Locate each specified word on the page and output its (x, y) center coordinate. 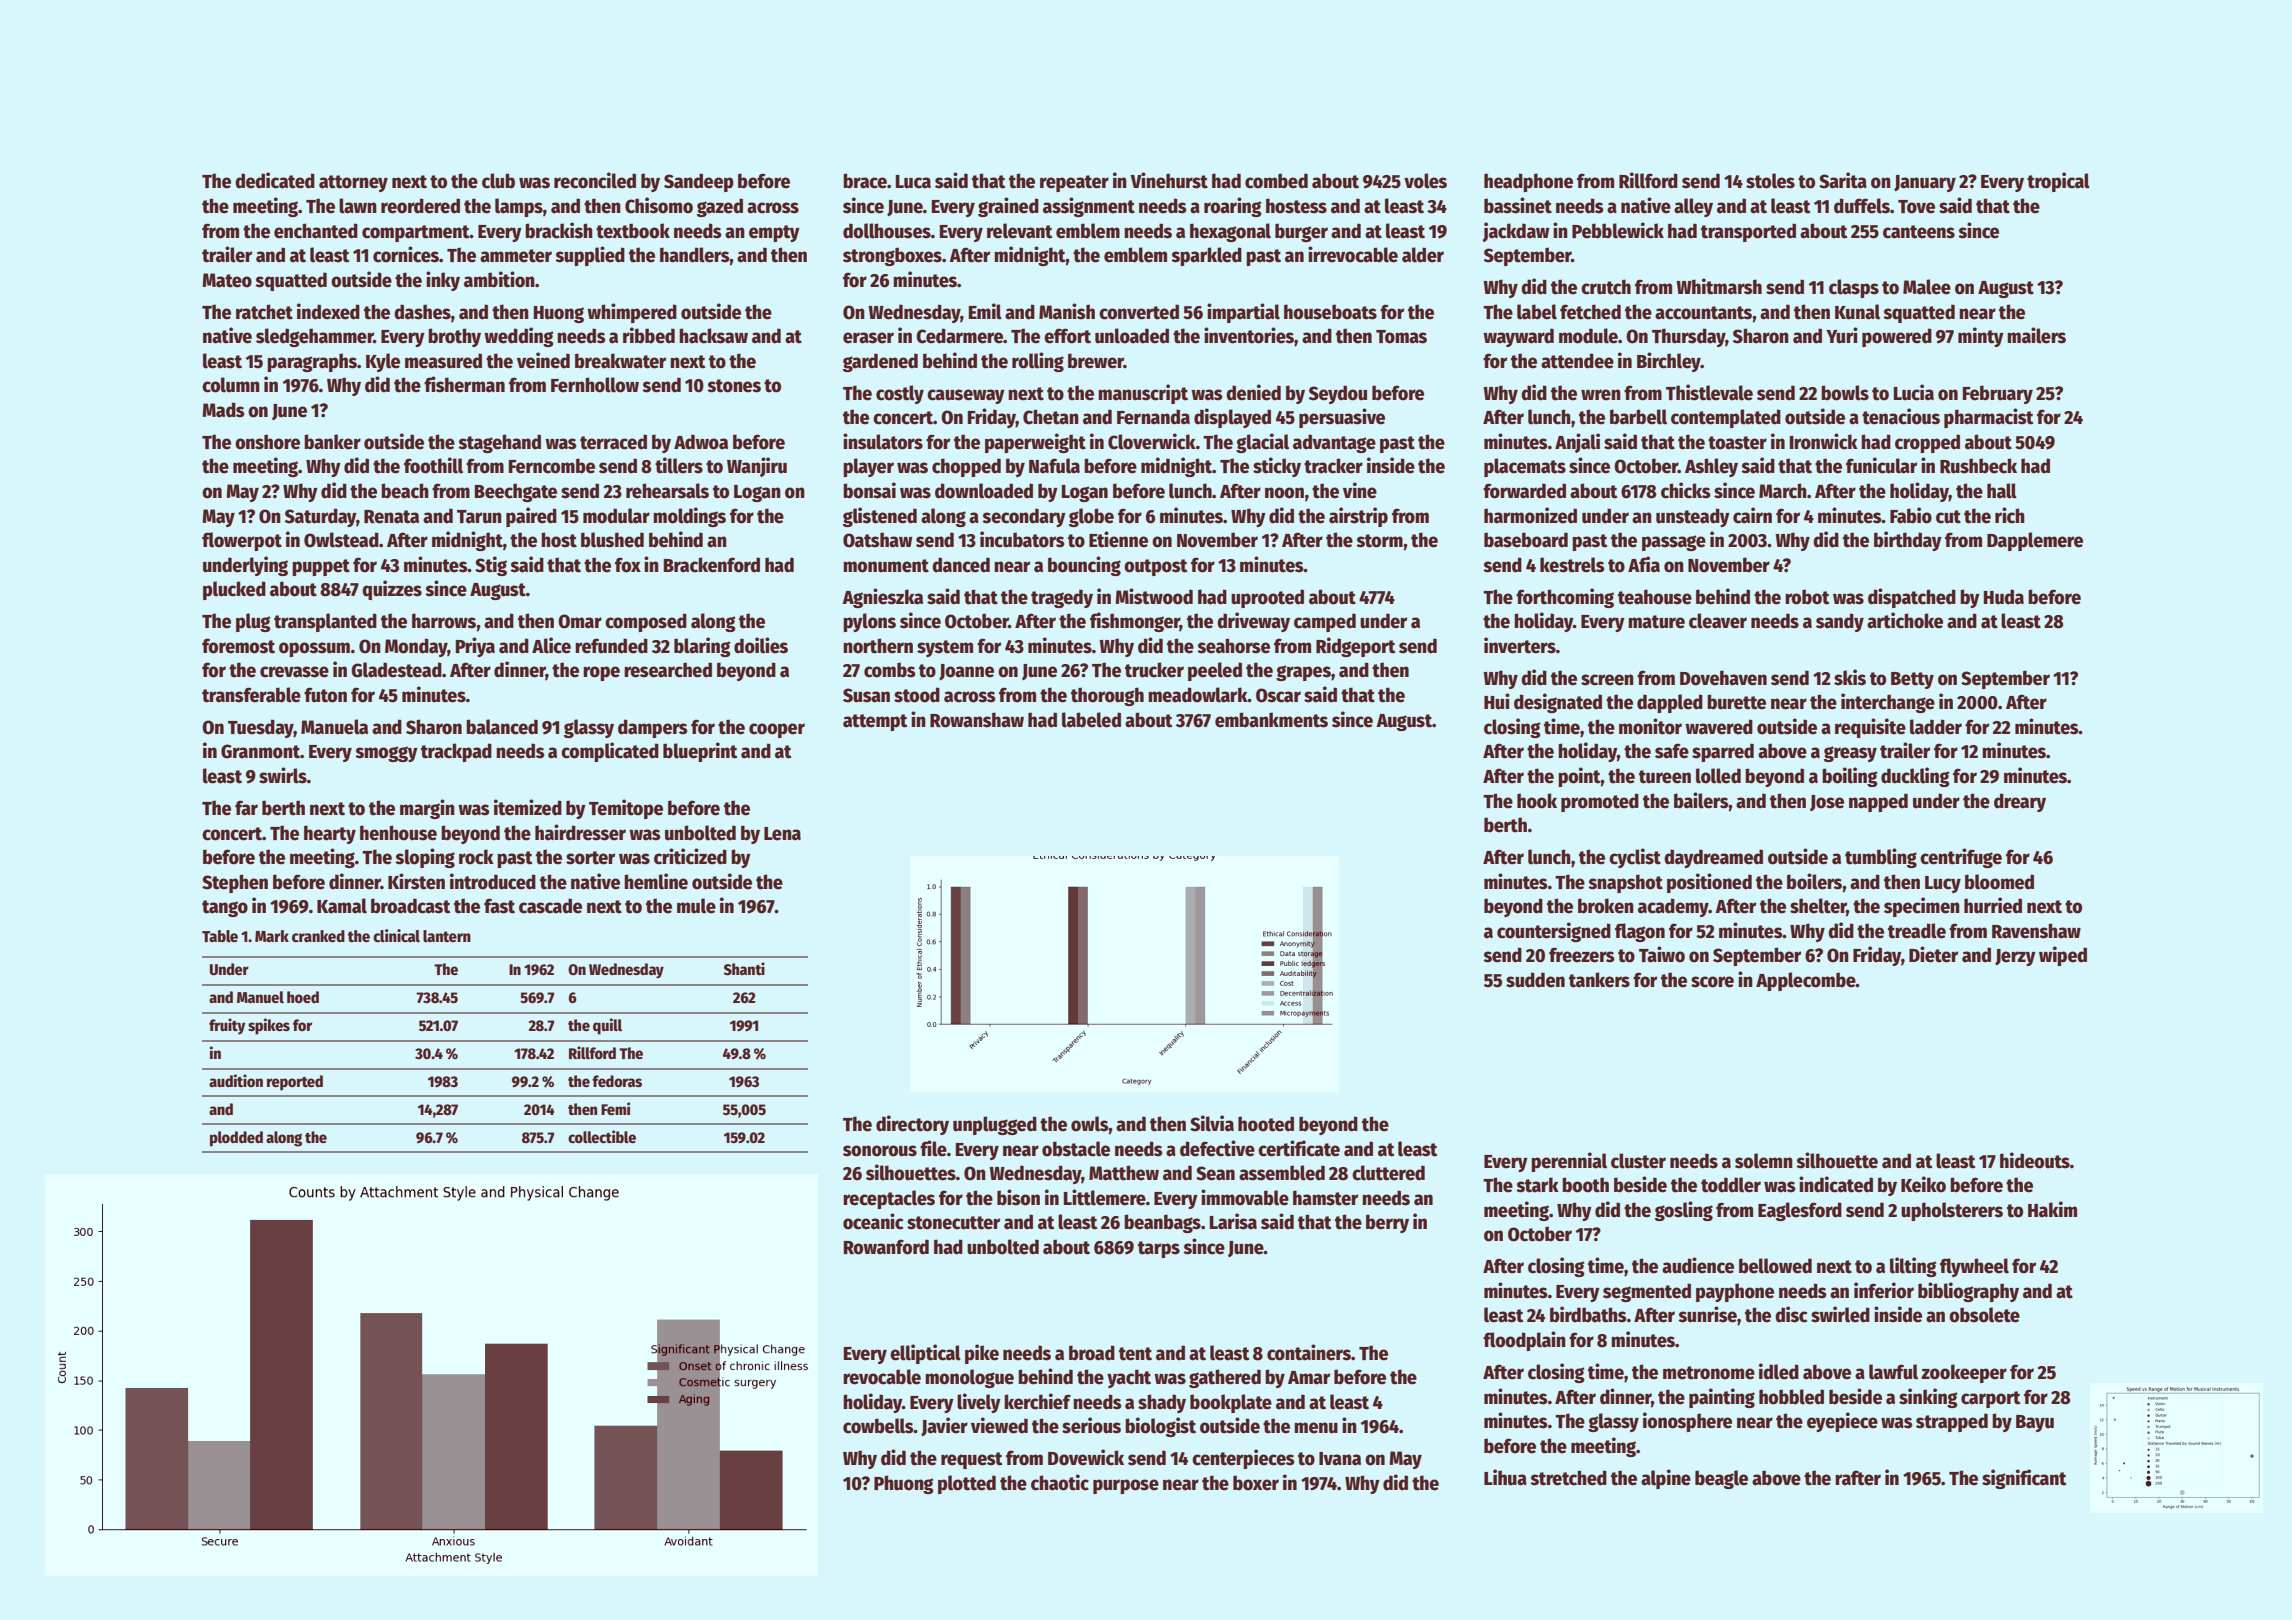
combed (1276, 181)
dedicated (275, 180)
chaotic (1060, 1482)
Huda (2004, 597)
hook (1537, 801)
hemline (656, 881)
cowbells (878, 1426)
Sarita (1843, 180)
